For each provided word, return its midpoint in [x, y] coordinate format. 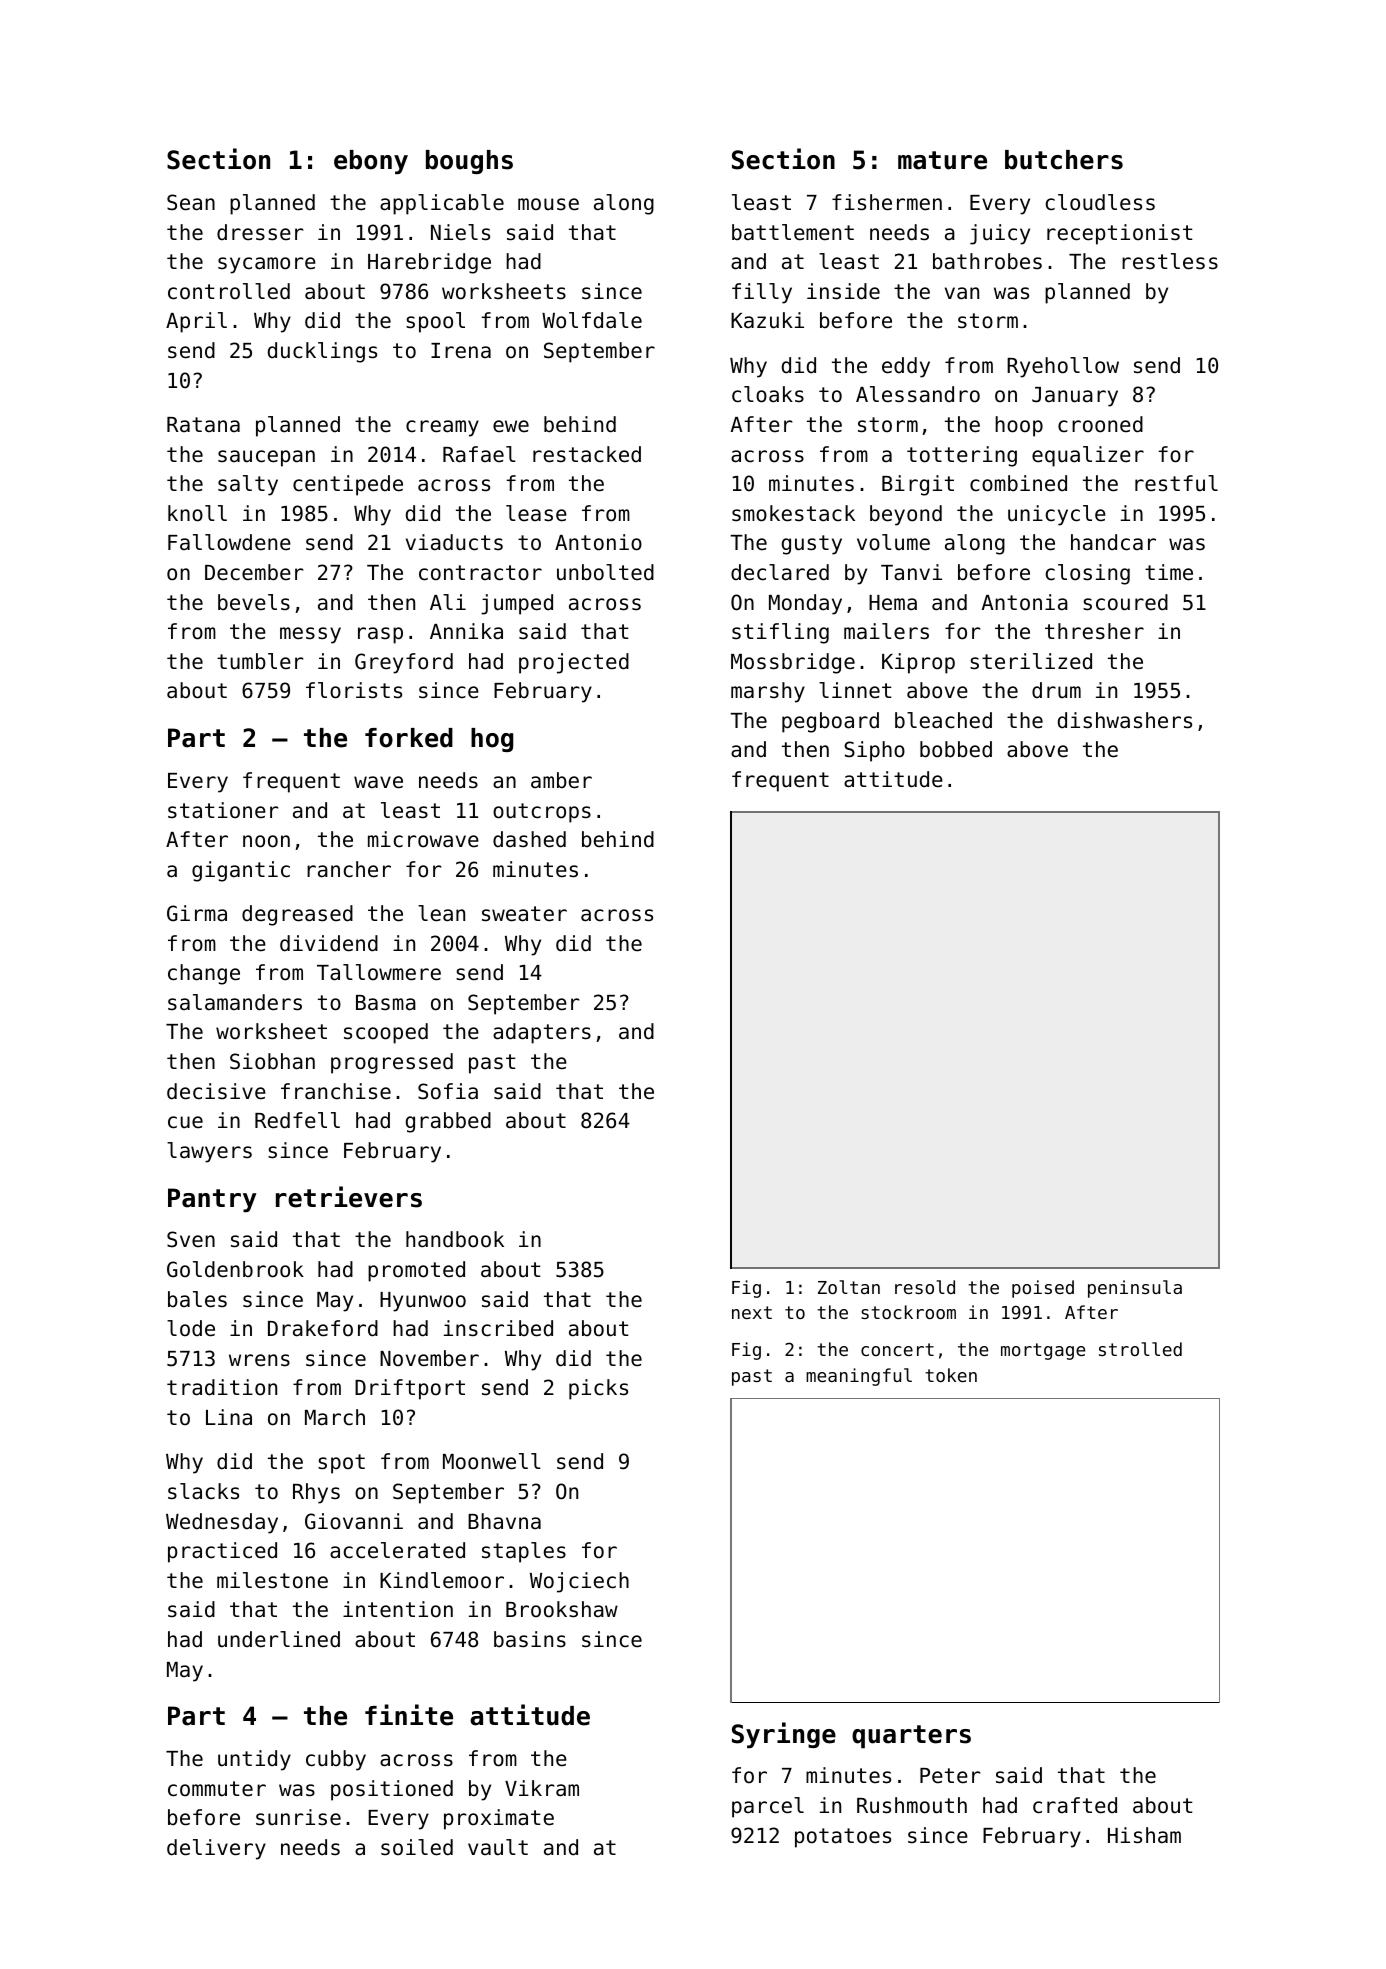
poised [1043, 1289]
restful [1176, 483]
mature [942, 160]
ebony [371, 162]
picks [598, 1389]
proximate [499, 1819]
